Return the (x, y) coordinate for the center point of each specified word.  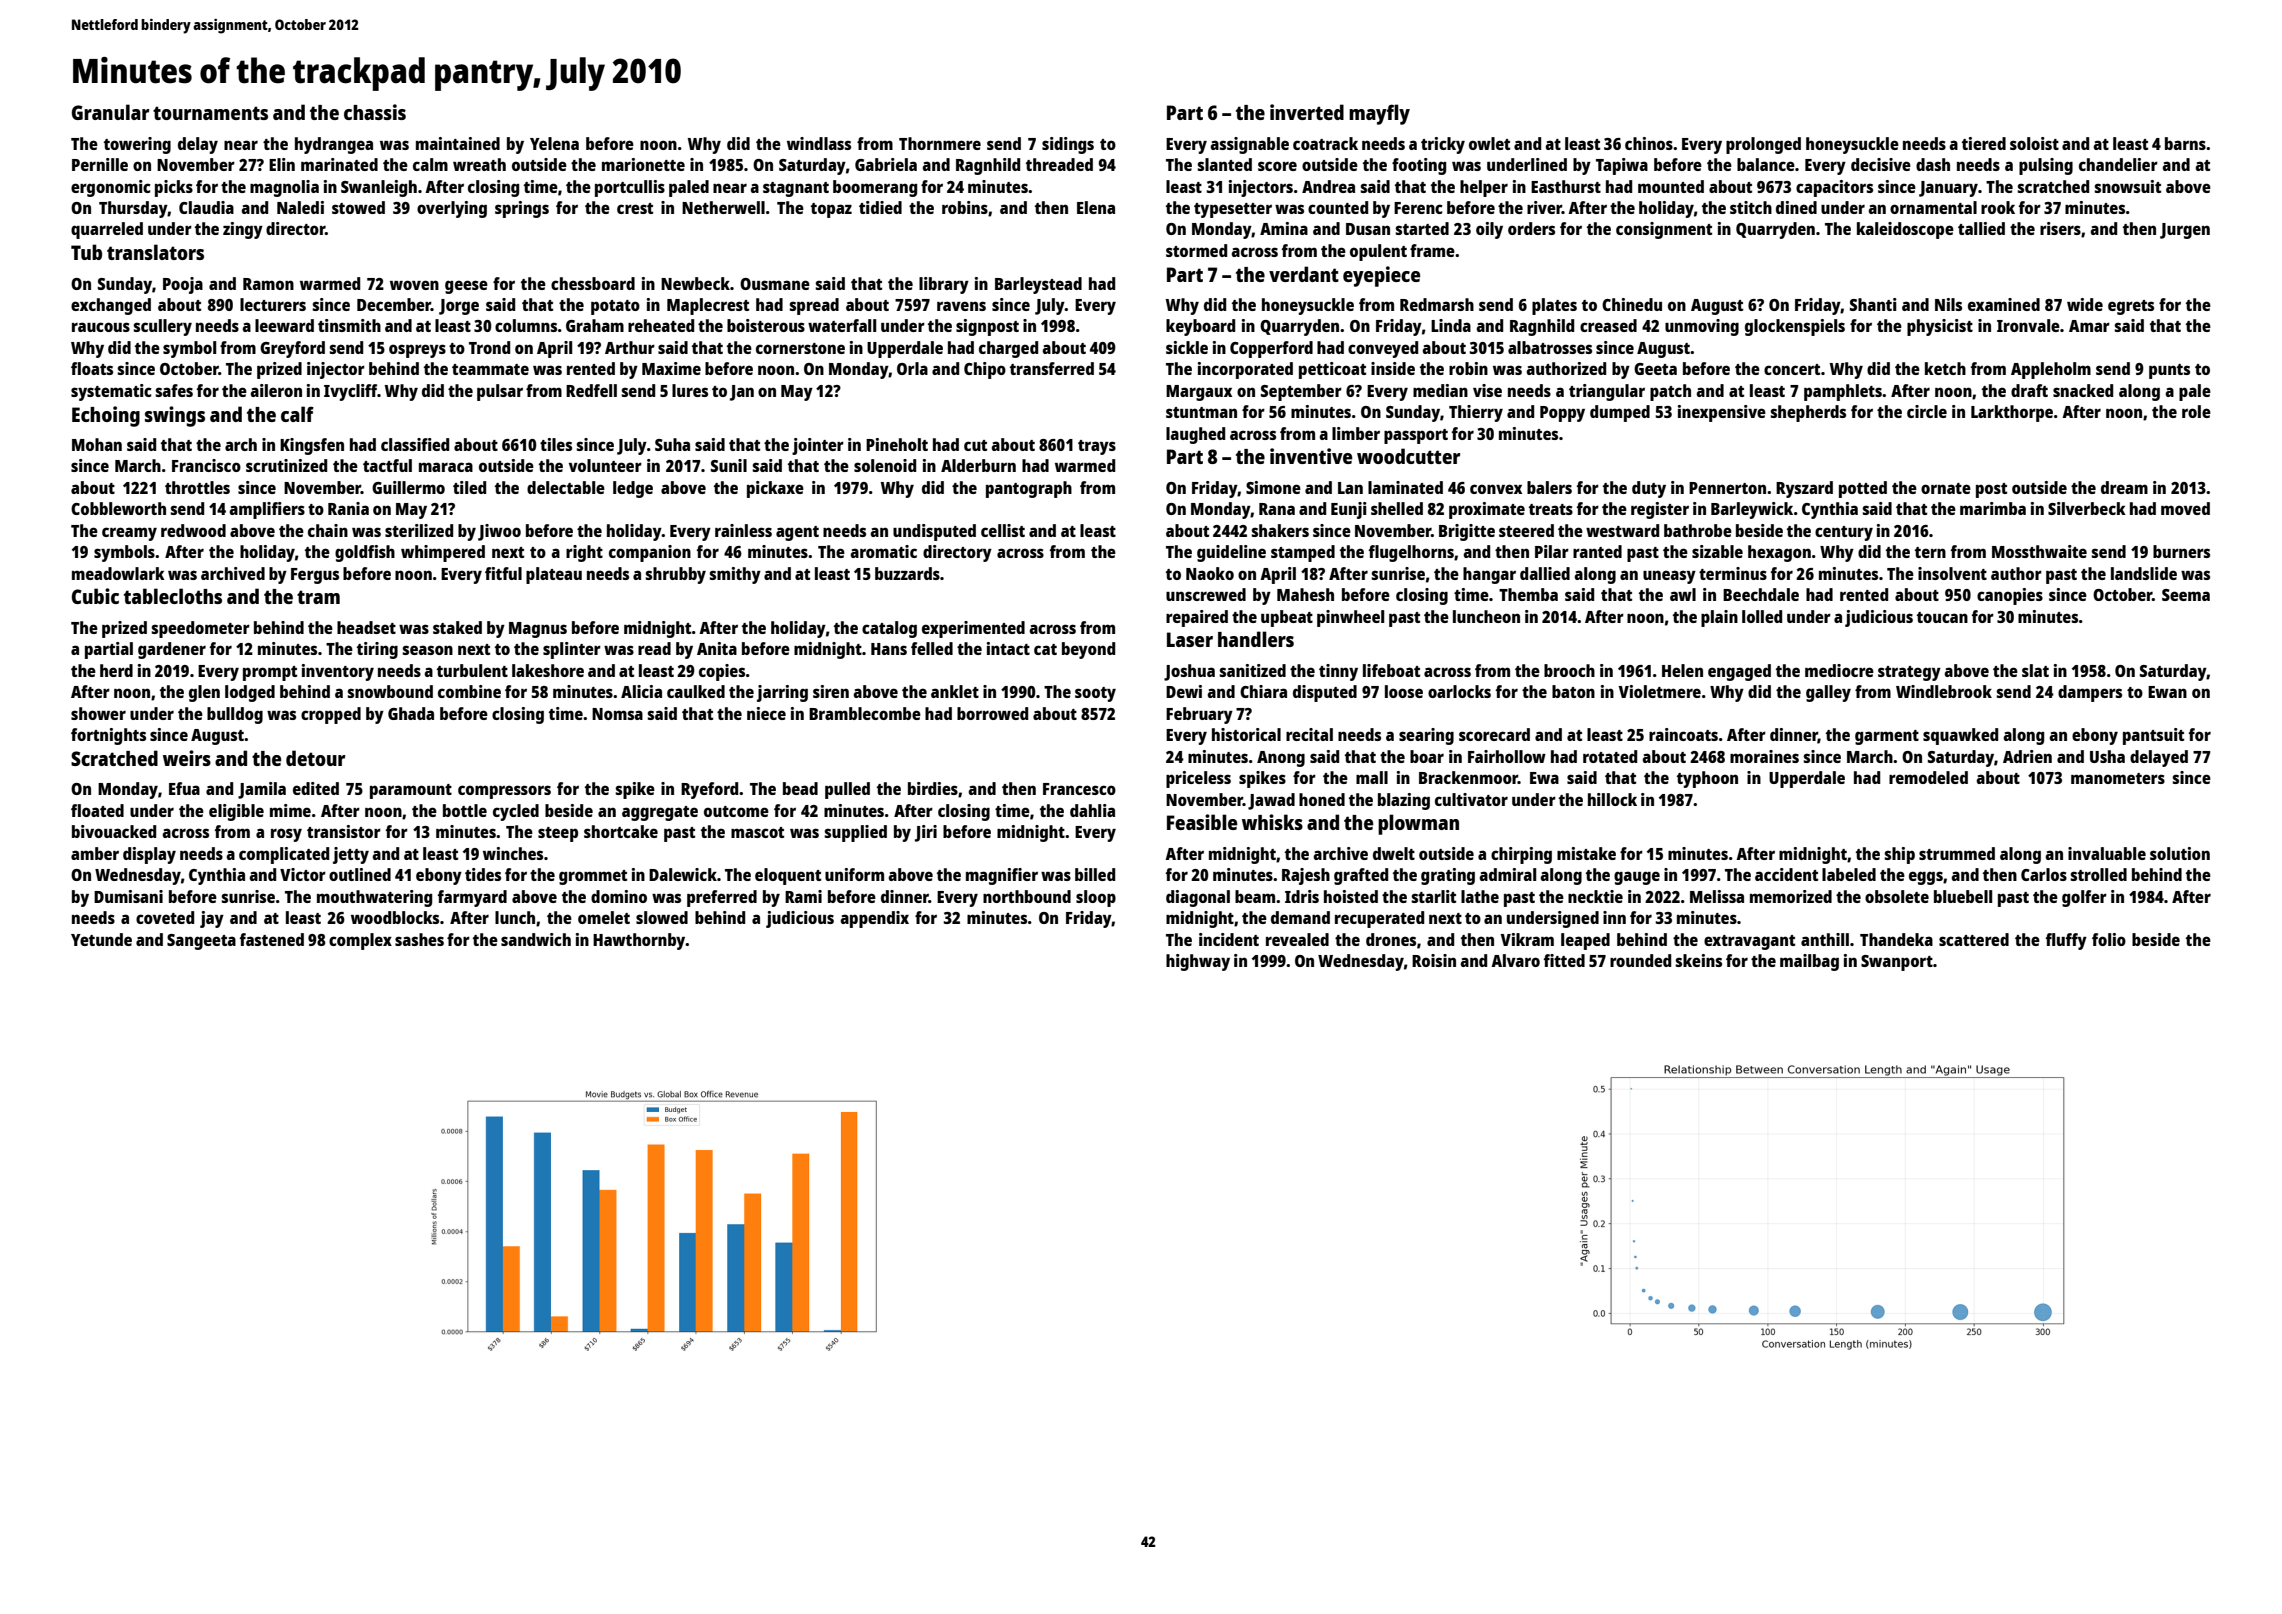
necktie (1595, 896)
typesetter (1233, 210)
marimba (1993, 508)
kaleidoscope (1905, 230)
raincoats (1683, 734)
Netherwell (723, 207)
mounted (1671, 186)
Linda (1451, 325)
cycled (516, 812)
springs (522, 209)
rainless (743, 530)
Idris (1302, 896)
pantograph (1029, 489)
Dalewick (683, 874)
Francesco (1079, 789)
